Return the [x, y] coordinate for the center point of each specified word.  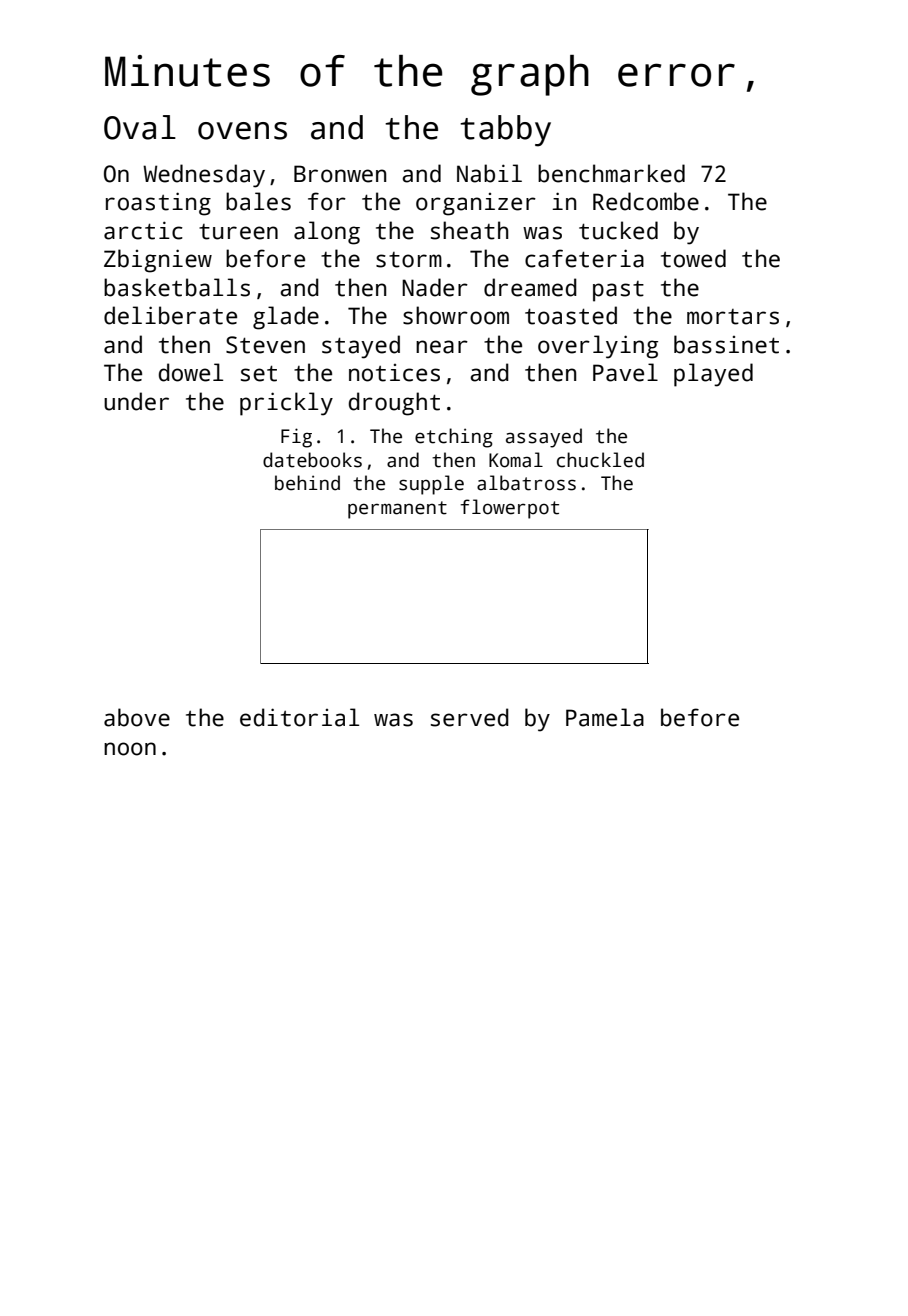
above [137, 717]
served [470, 717]
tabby [505, 131]
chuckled [600, 460]
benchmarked [611, 173]
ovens [242, 131]
